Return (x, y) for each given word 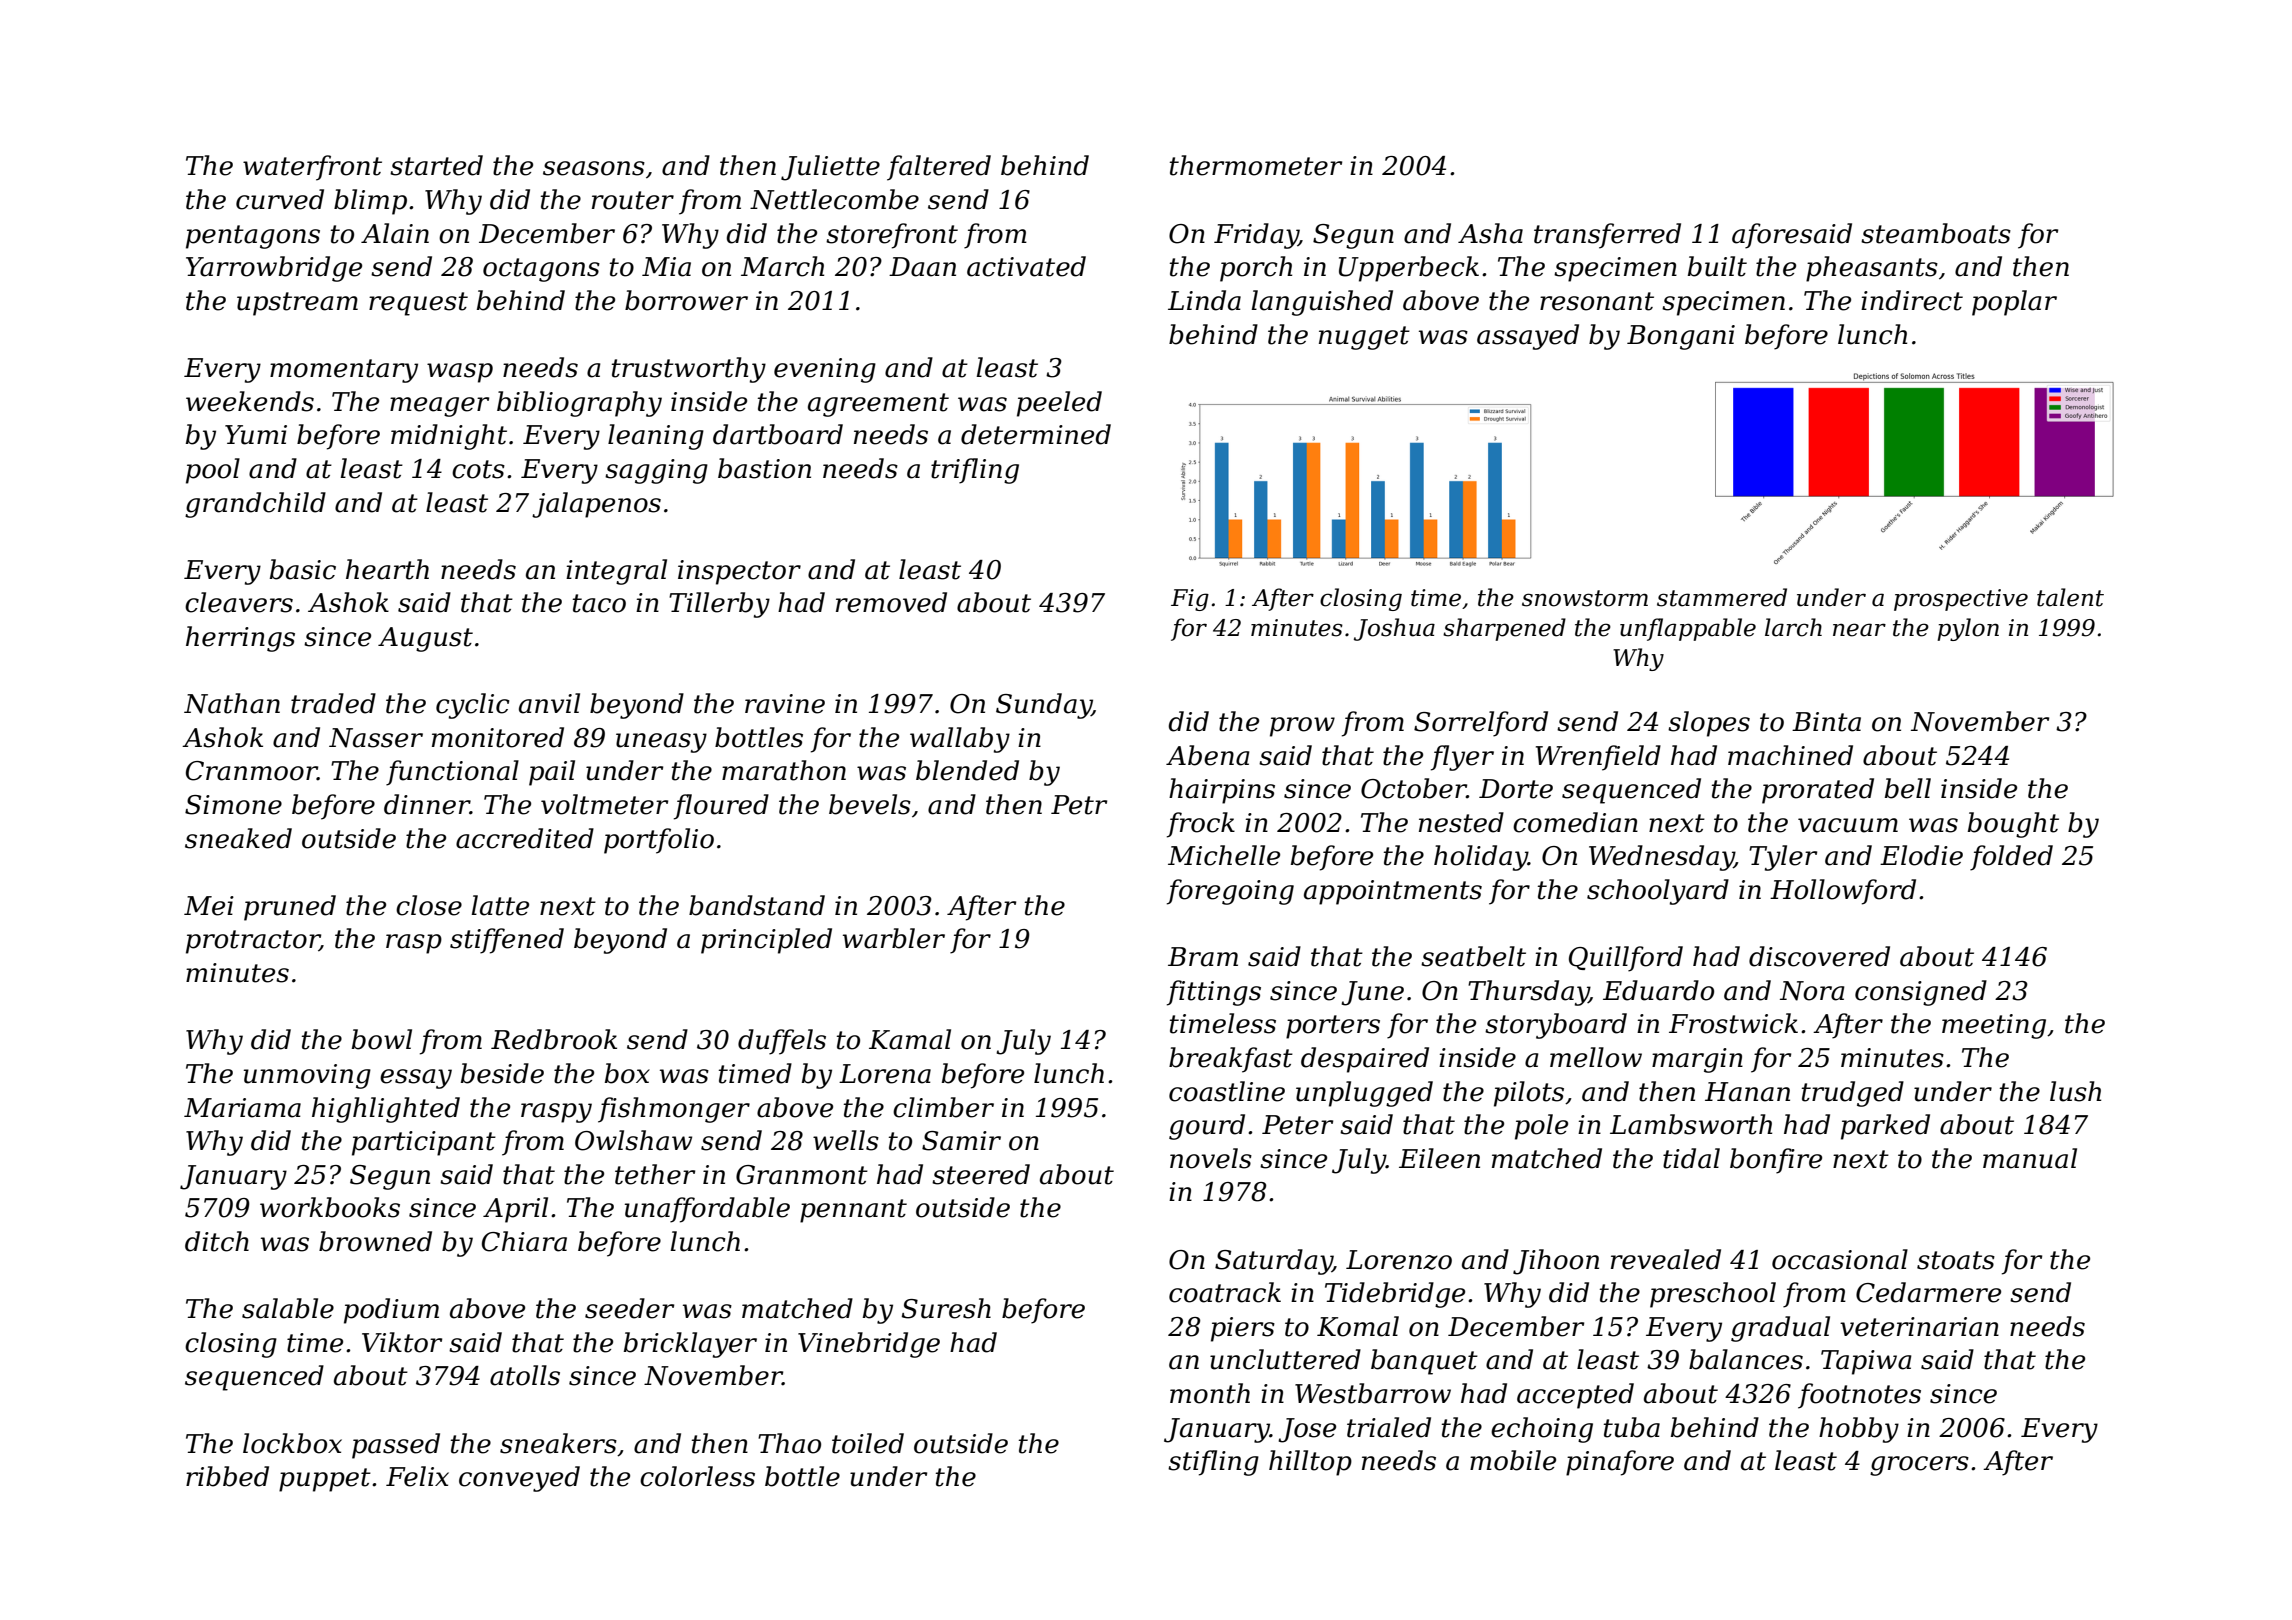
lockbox (292, 1443)
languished (1322, 303)
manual (2030, 1158)
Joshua (1394, 629)
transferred (1607, 236)
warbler (894, 938)
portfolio (659, 841)
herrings (240, 639)
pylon (1968, 629)
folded (2011, 858)
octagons (541, 270)
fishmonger (674, 1110)
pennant (853, 1211)
